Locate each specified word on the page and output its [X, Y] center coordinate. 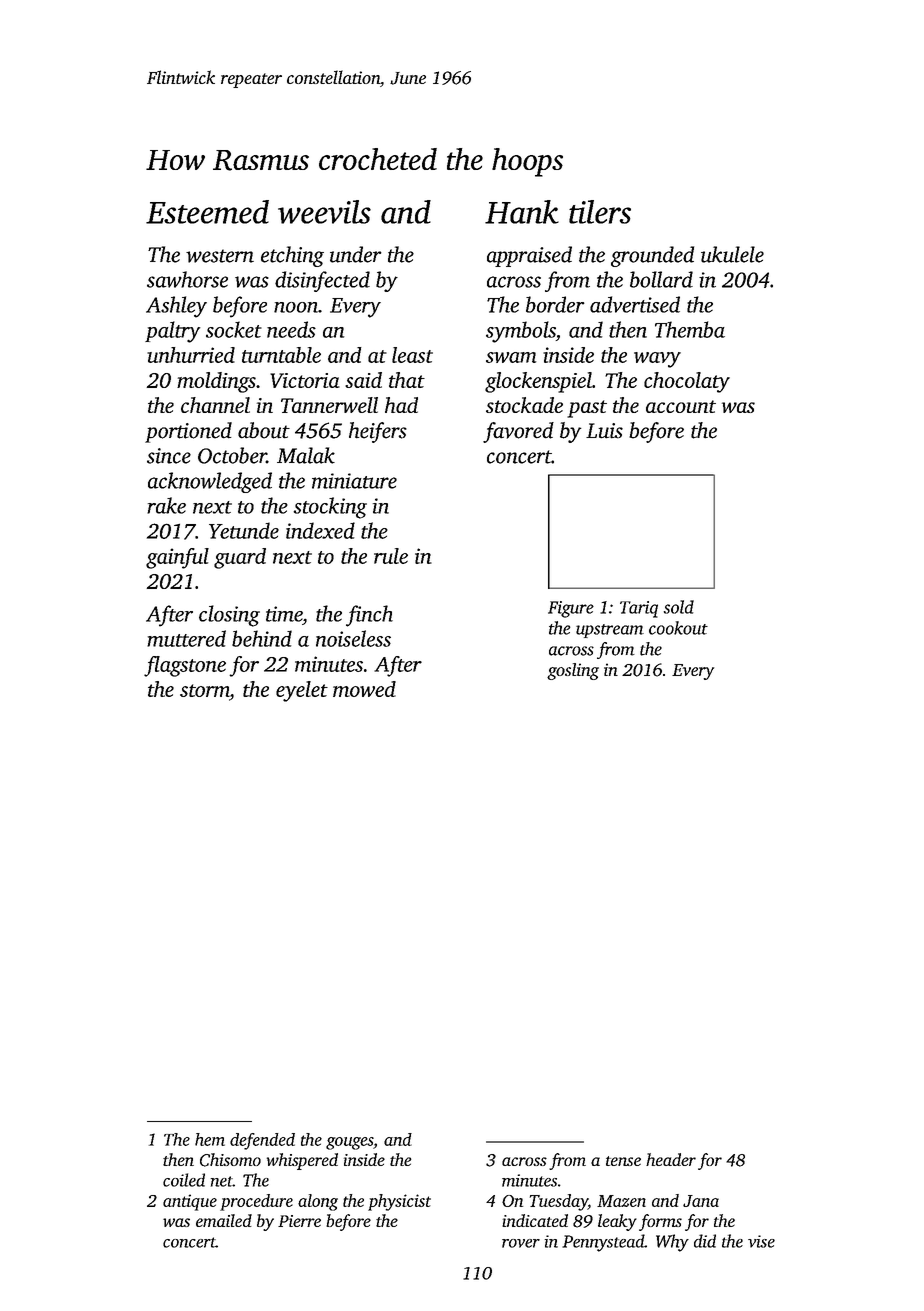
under [356, 254]
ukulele [732, 254]
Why [672, 1243]
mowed [364, 689]
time [284, 614]
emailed [224, 1220]
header [671, 1159]
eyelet [302, 691]
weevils [324, 212]
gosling [573, 671]
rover [521, 1243]
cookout [678, 628]
